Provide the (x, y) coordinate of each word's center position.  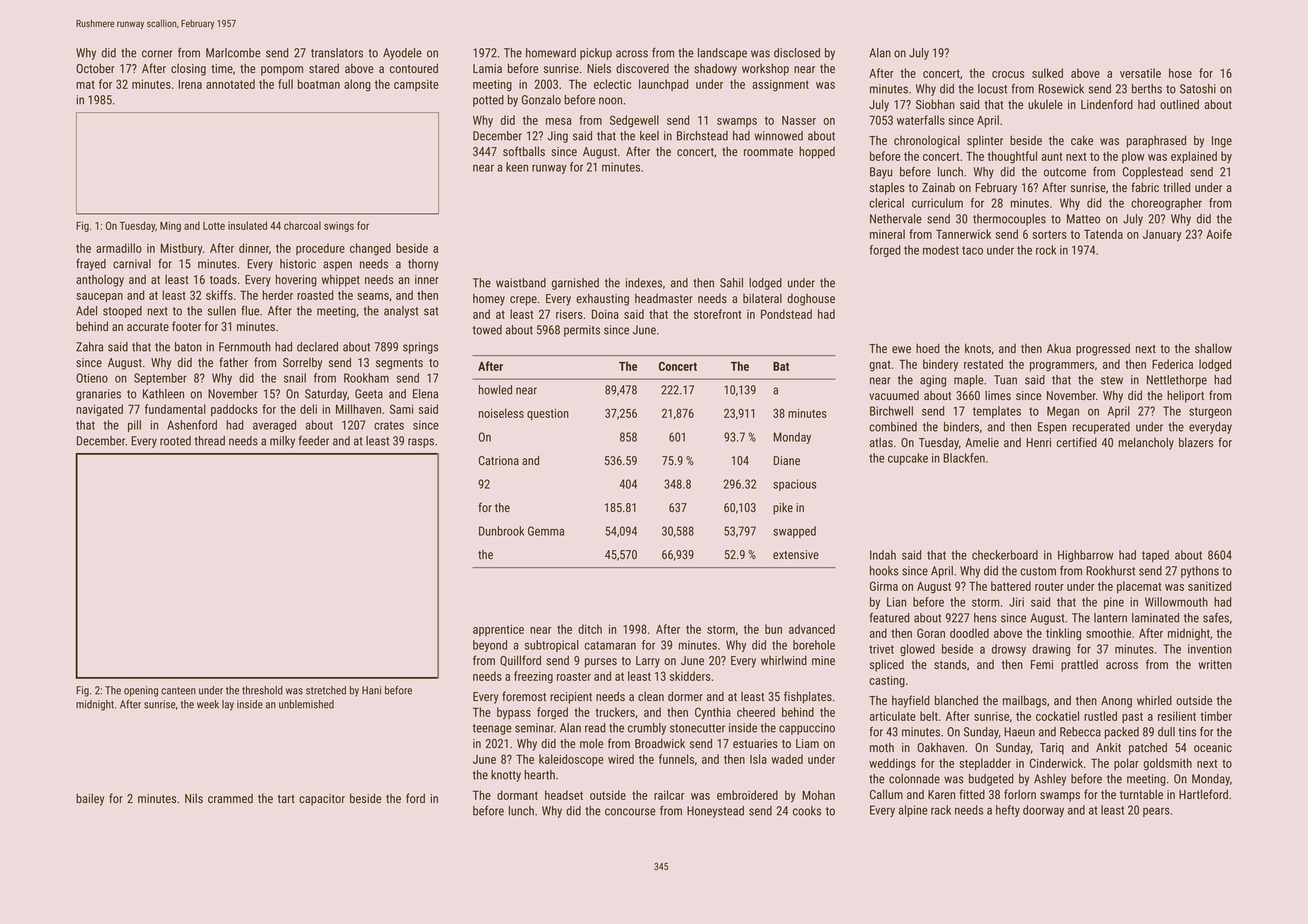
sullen (222, 311)
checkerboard (1005, 555)
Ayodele (402, 54)
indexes (644, 283)
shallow (1213, 348)
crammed (230, 798)
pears (1156, 812)
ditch (590, 629)
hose (1180, 73)
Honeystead (715, 812)
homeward (551, 53)
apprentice (498, 630)
